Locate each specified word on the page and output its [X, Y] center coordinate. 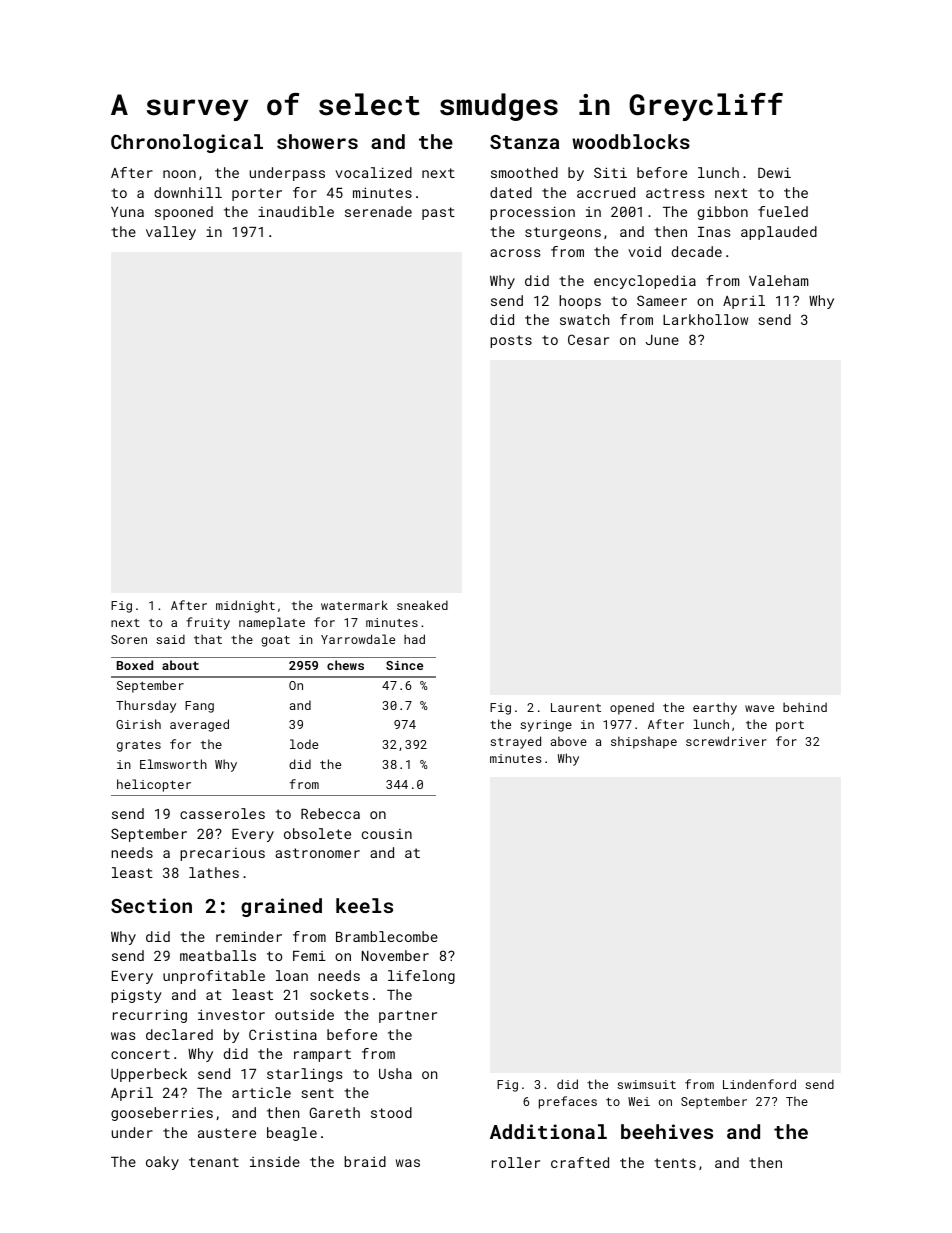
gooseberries [162, 1114]
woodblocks [631, 141]
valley [171, 233]
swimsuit [646, 1084]
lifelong [421, 977]
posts [511, 341]
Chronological [187, 143]
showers [317, 141]
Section [151, 905]
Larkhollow [705, 319]
